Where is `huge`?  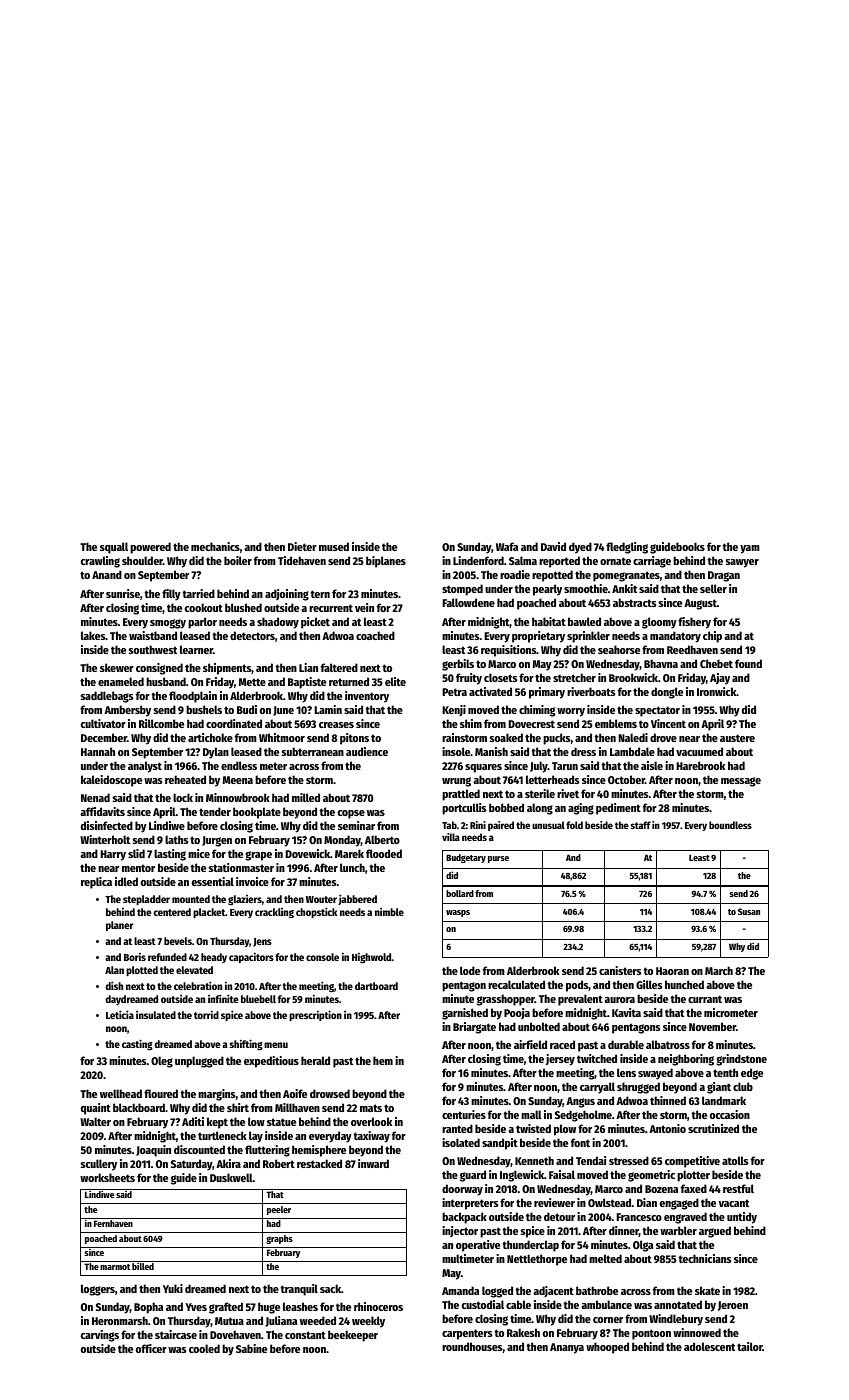 huge is located at coordinates (269, 1308).
